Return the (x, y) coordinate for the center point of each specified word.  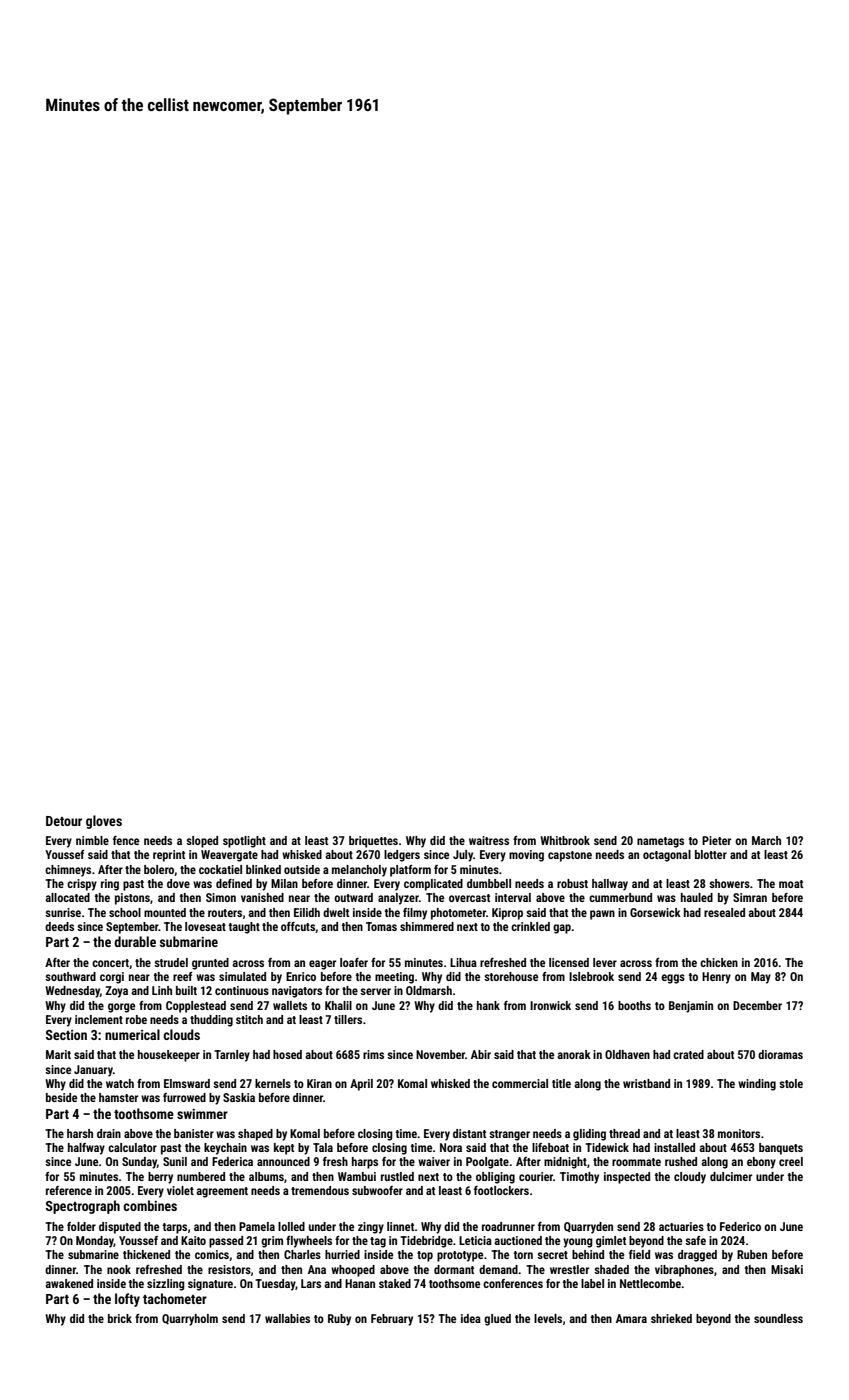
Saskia (239, 1097)
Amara (631, 1318)
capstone (570, 856)
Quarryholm (190, 1320)
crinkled (530, 926)
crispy (82, 885)
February (392, 1320)
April (361, 1085)
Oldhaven (627, 1054)
